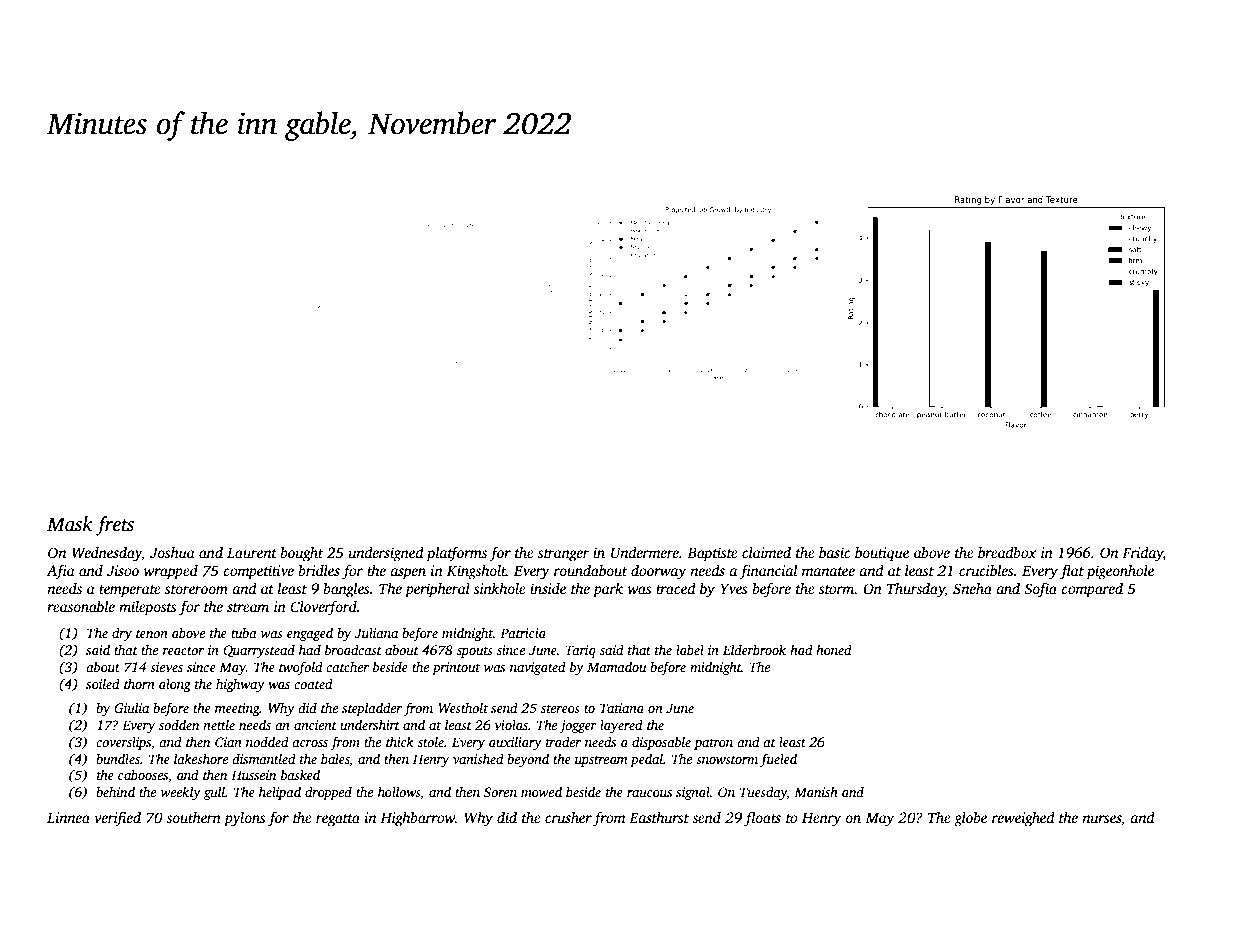 This screenshot has width=1233, height=952. I want to click on Undermere, so click(645, 552).
